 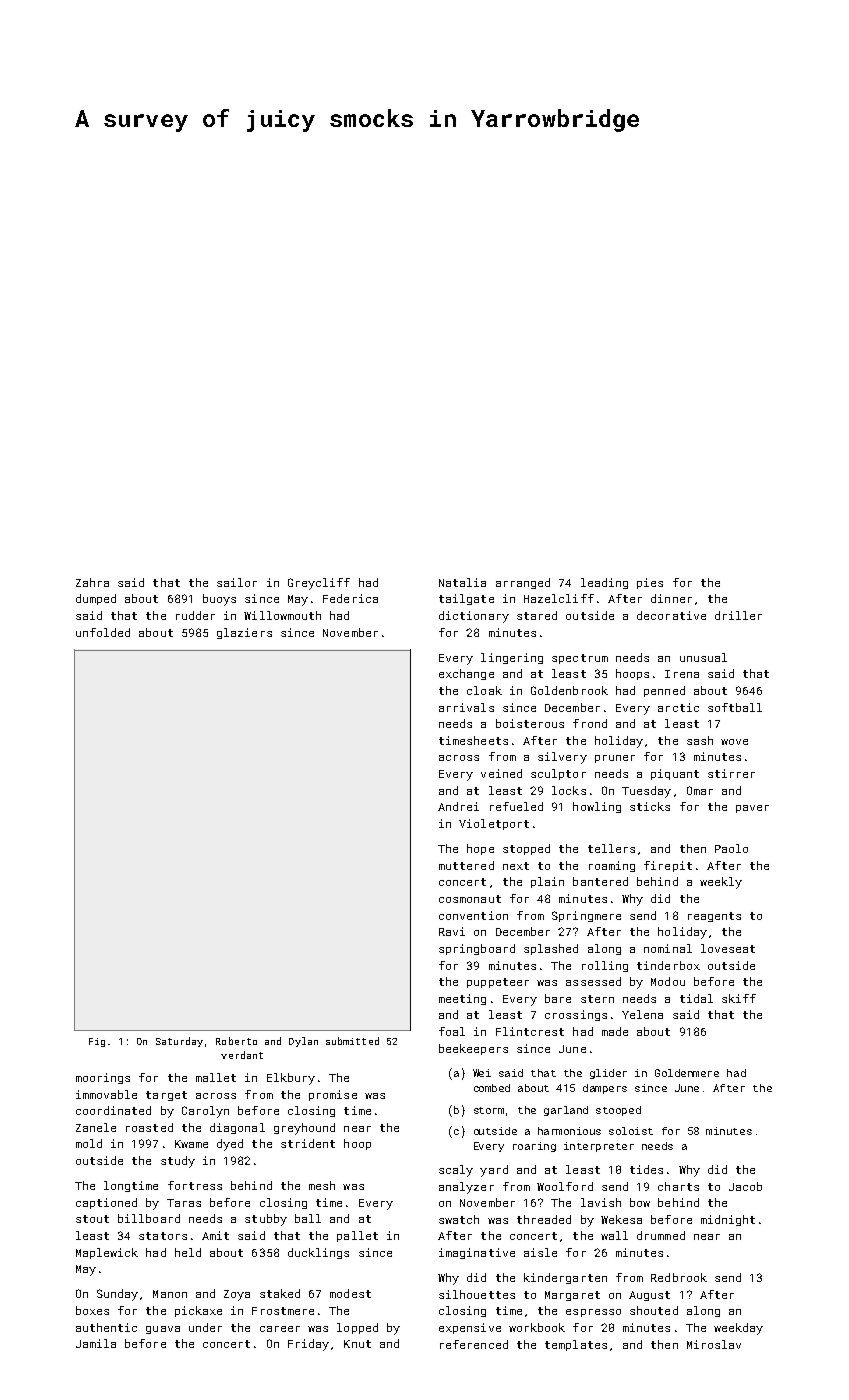 What do you see at coordinates (605, 1089) in the screenshot?
I see `dampers` at bounding box center [605, 1089].
